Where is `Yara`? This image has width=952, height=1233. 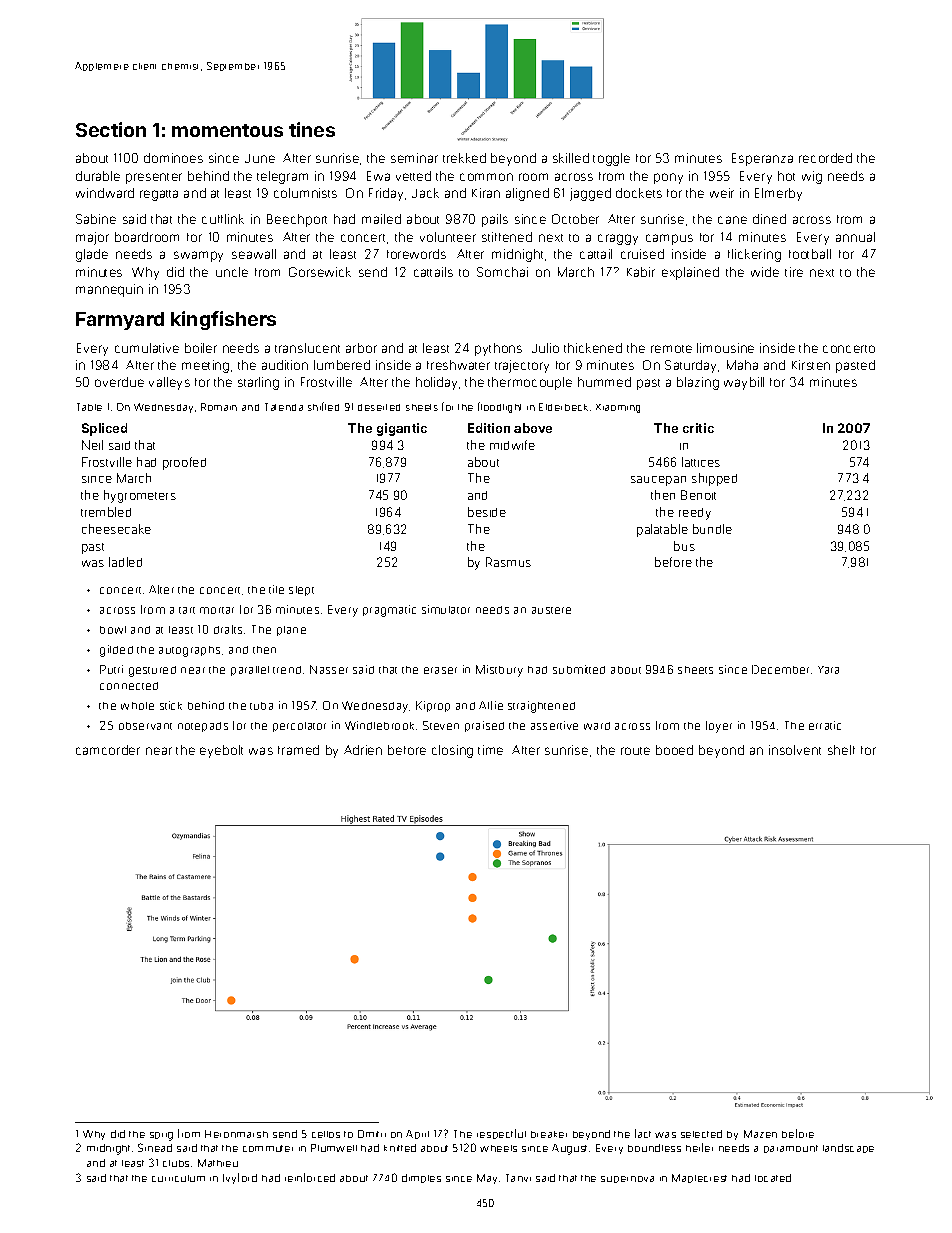 Yara is located at coordinates (828, 670).
